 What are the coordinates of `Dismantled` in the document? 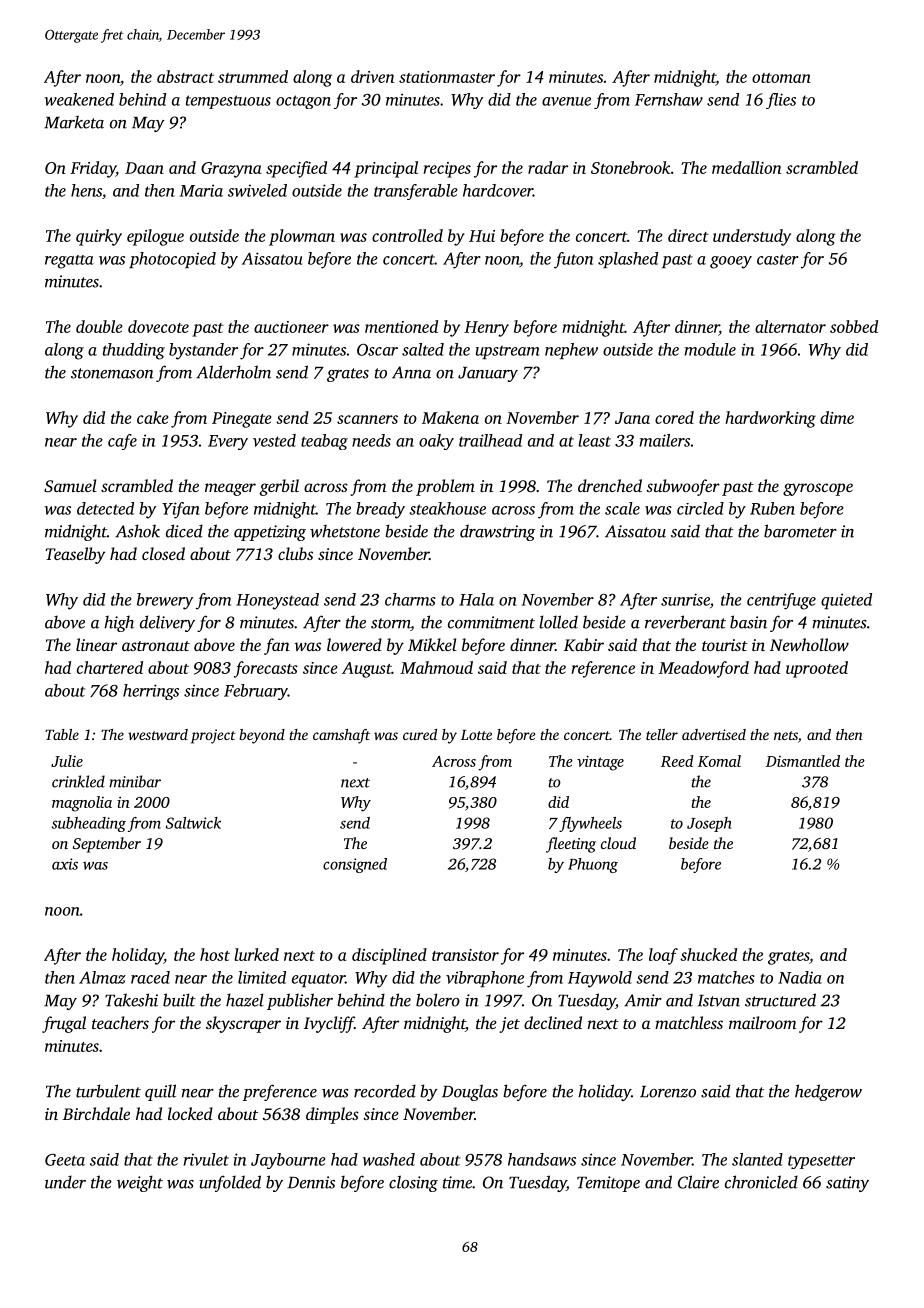 It's located at (803, 761).
